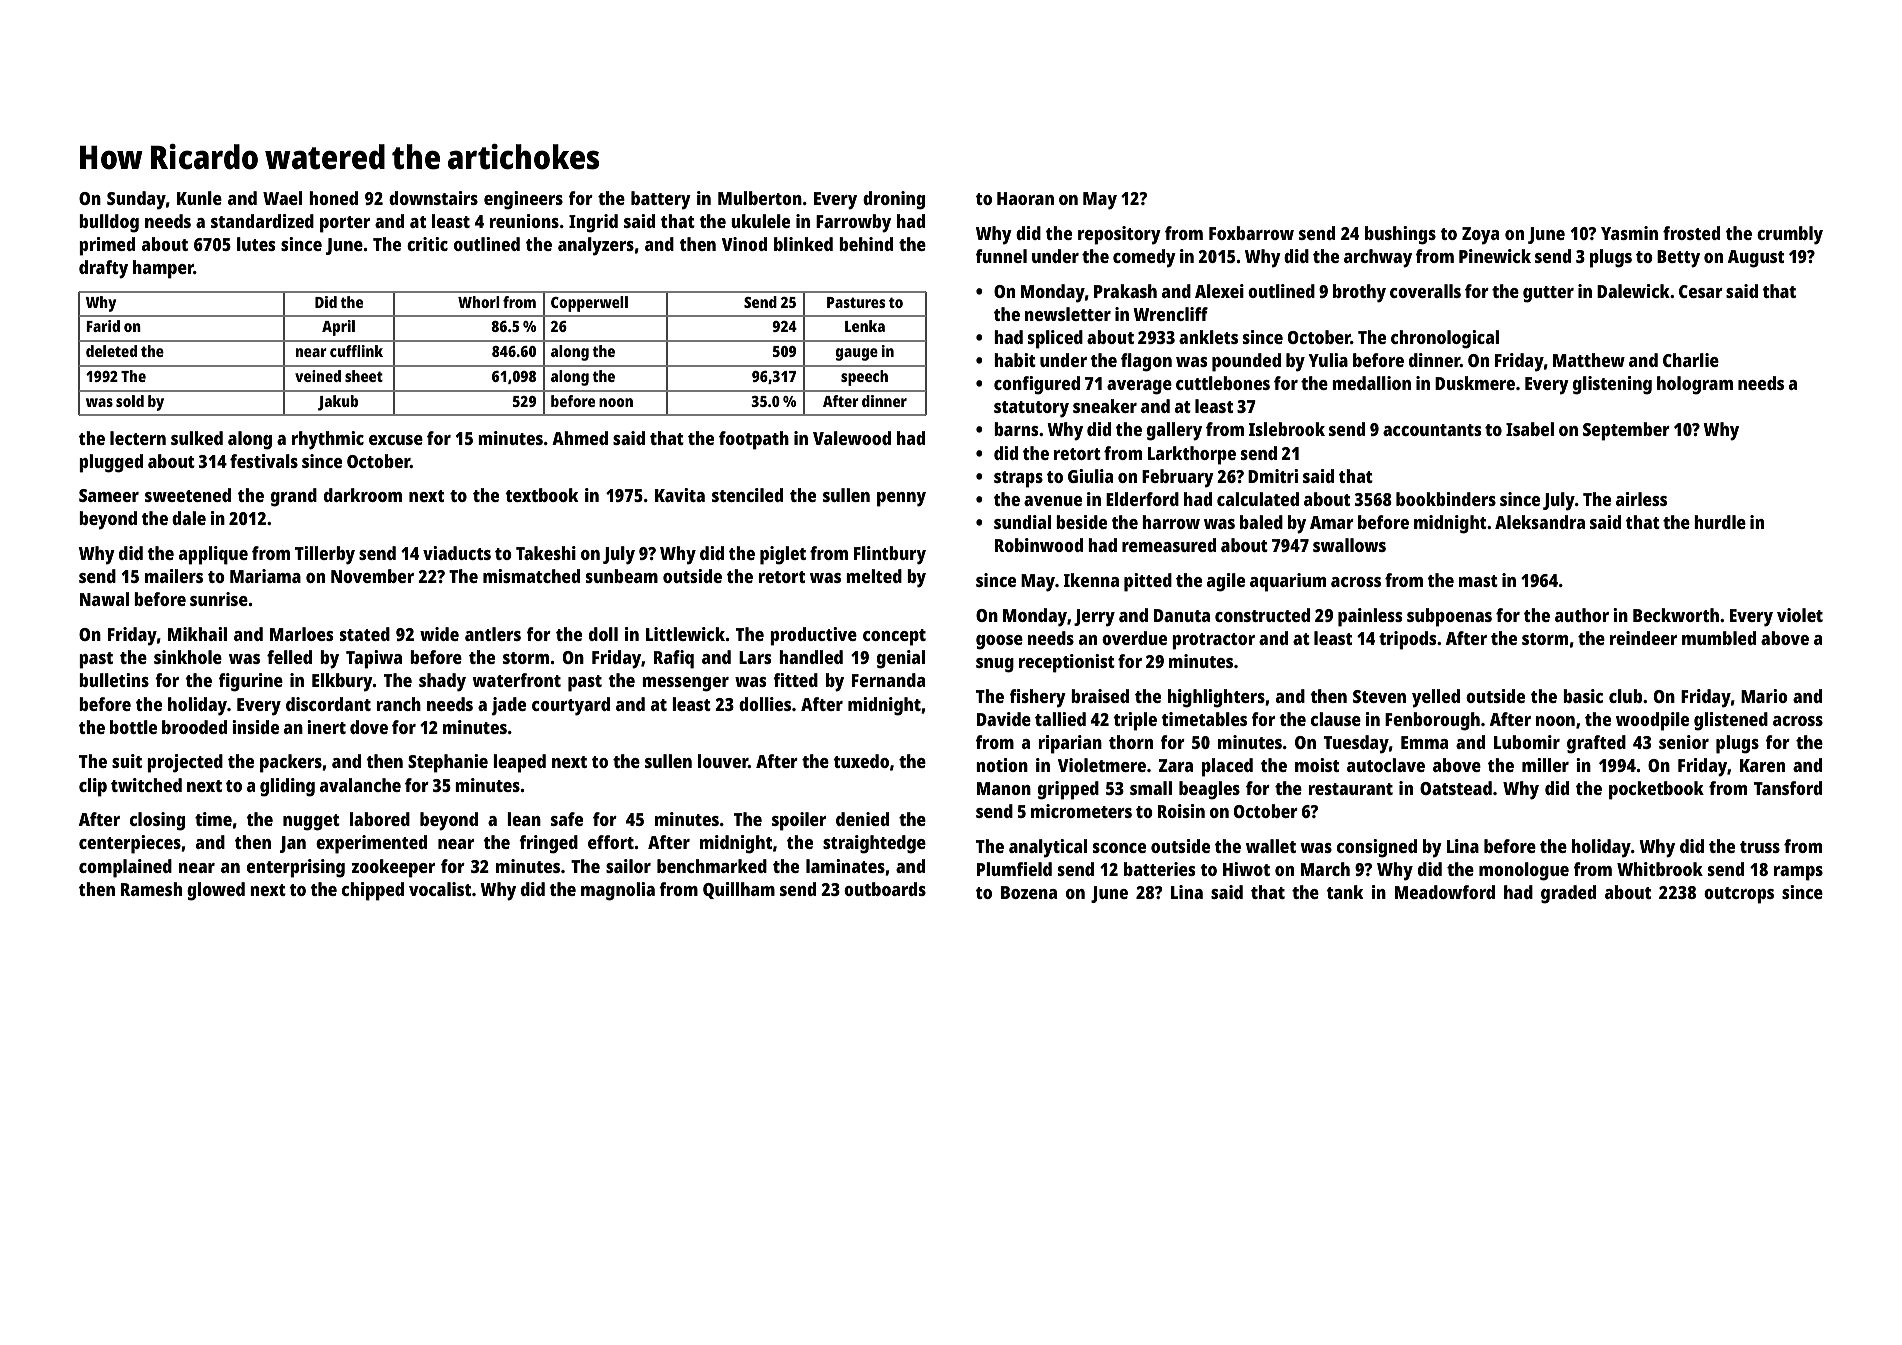  What do you see at coordinates (479, 302) in the page?
I see `Whorl` at bounding box center [479, 302].
